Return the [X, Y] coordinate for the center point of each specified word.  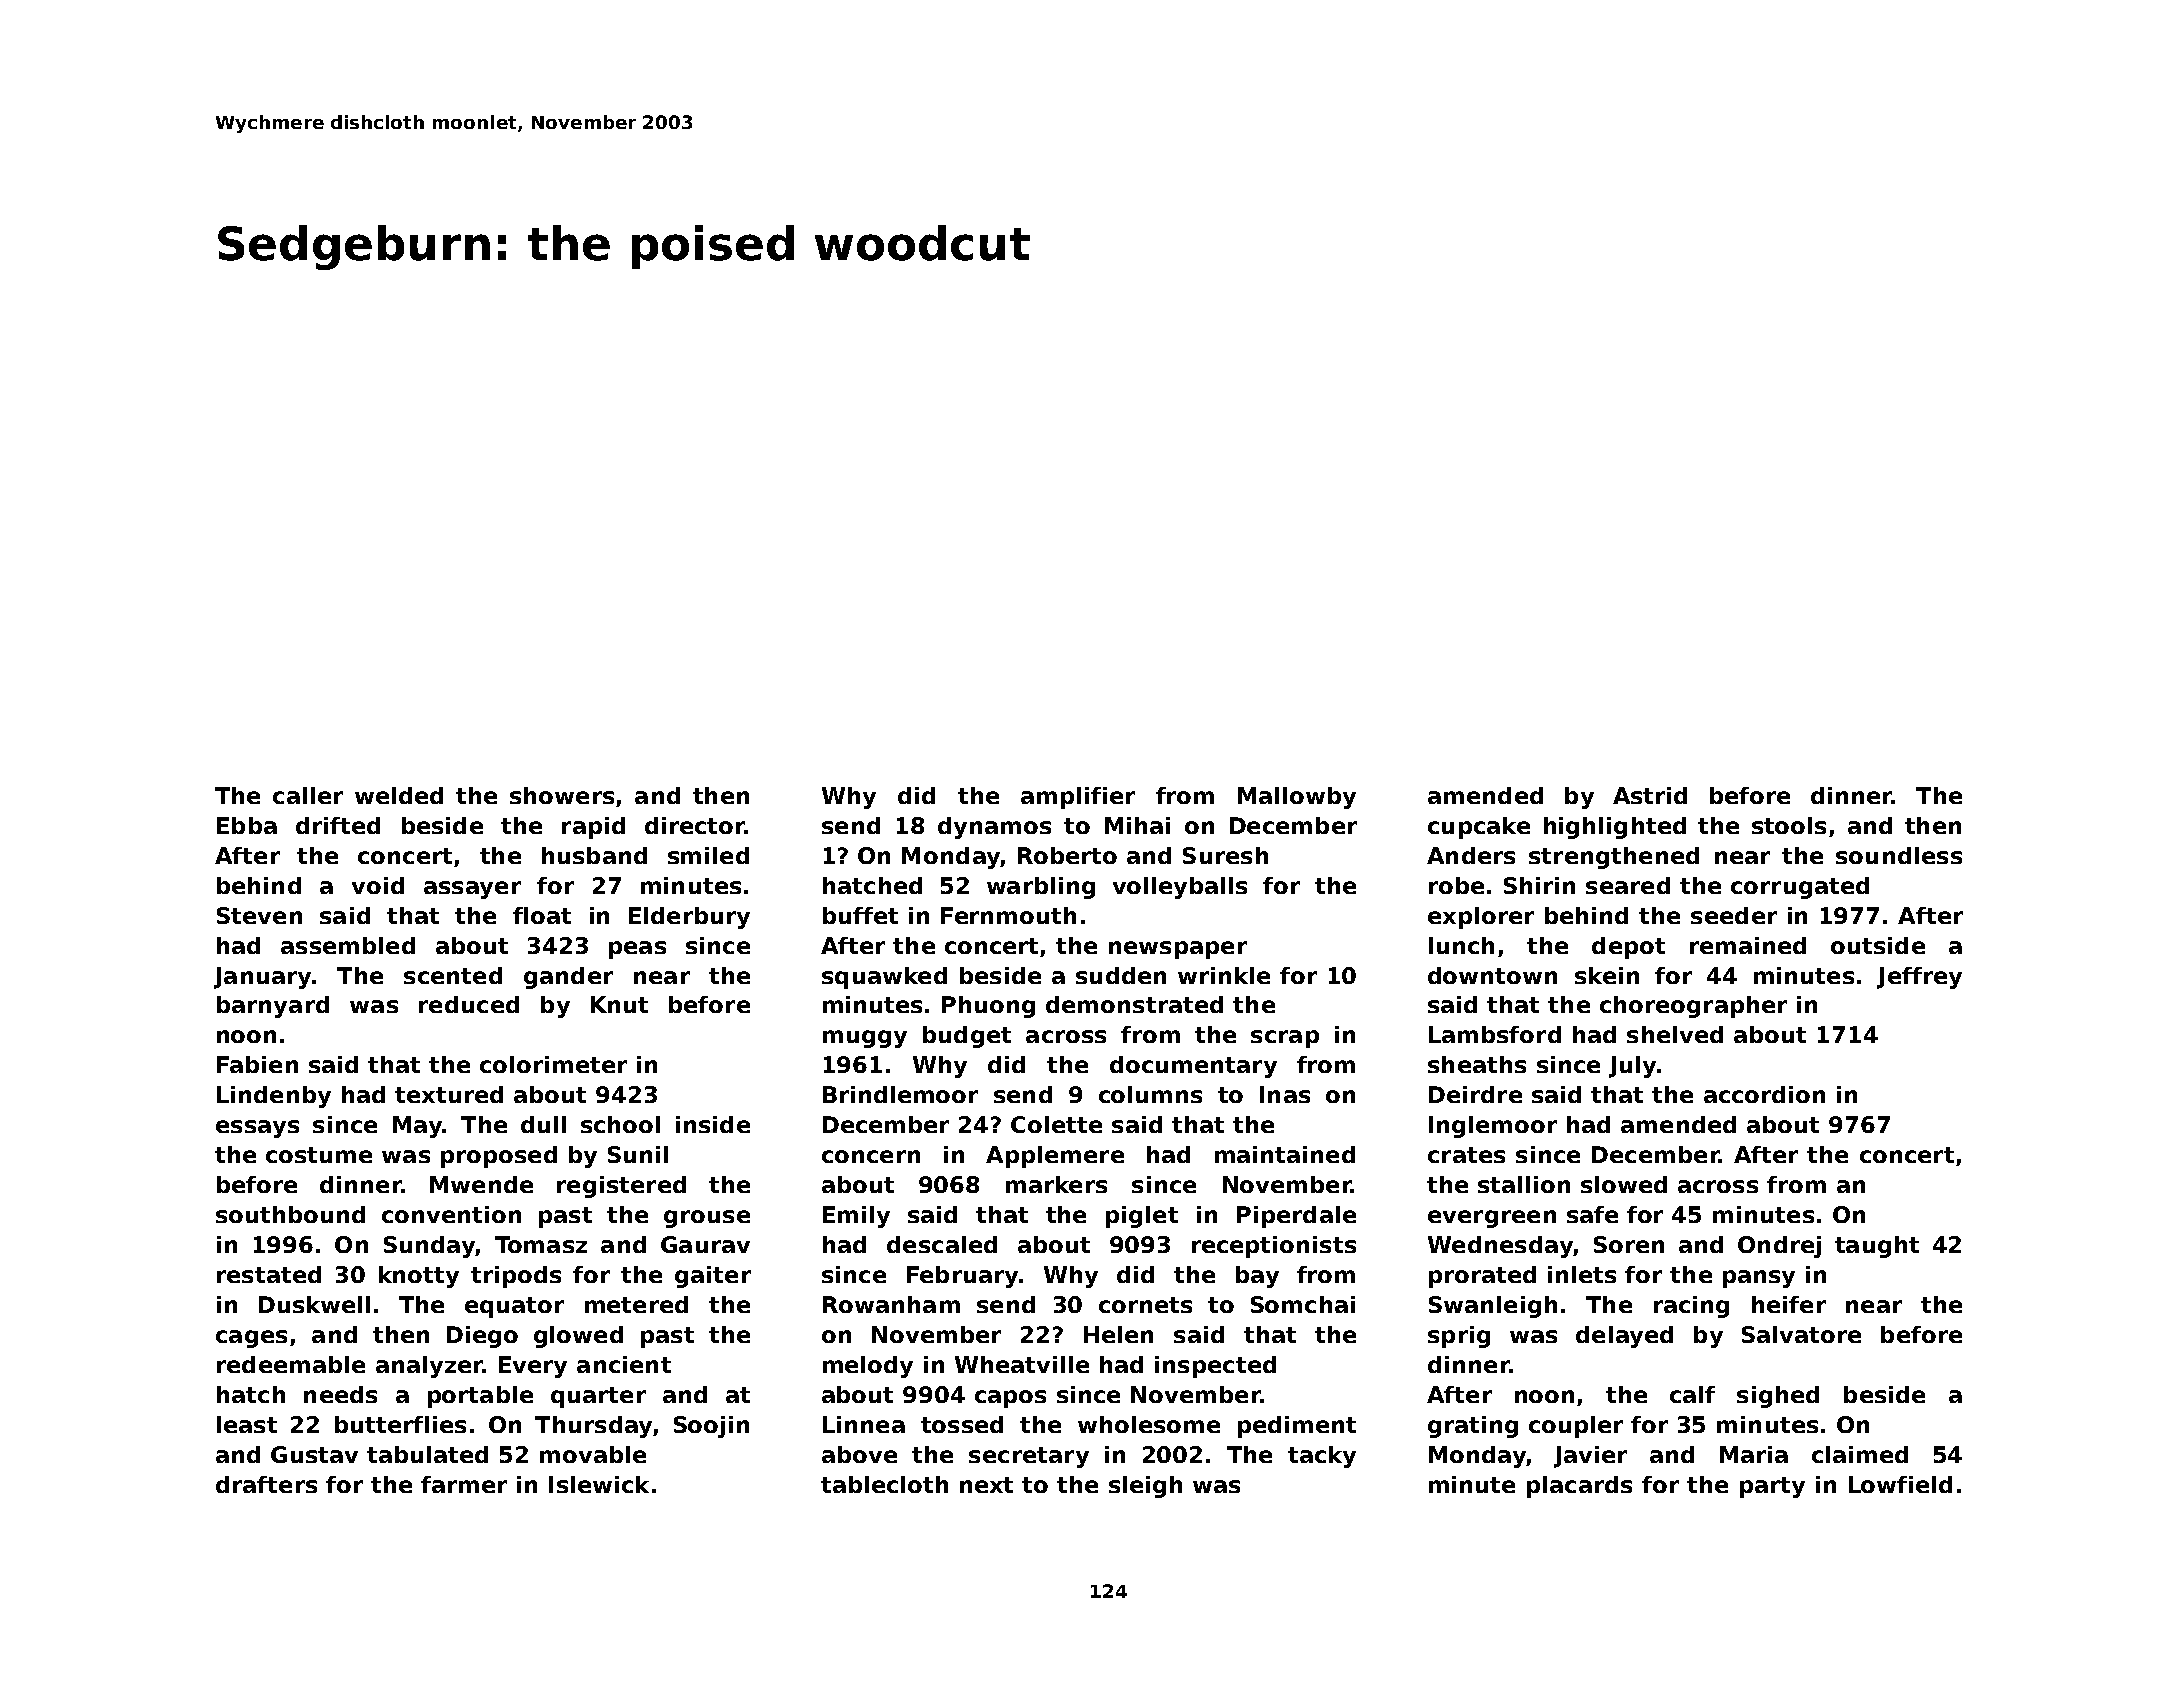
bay [1257, 1277]
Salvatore [1801, 1334]
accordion [1764, 1094]
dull [543, 1124]
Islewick [599, 1484]
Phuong [988, 1007]
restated [269, 1274]
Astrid [1650, 795]
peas [637, 950]
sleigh [1145, 1487]
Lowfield [1900, 1484]
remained [1748, 945]
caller [308, 795]
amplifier [1078, 798]
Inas [1285, 1094]
